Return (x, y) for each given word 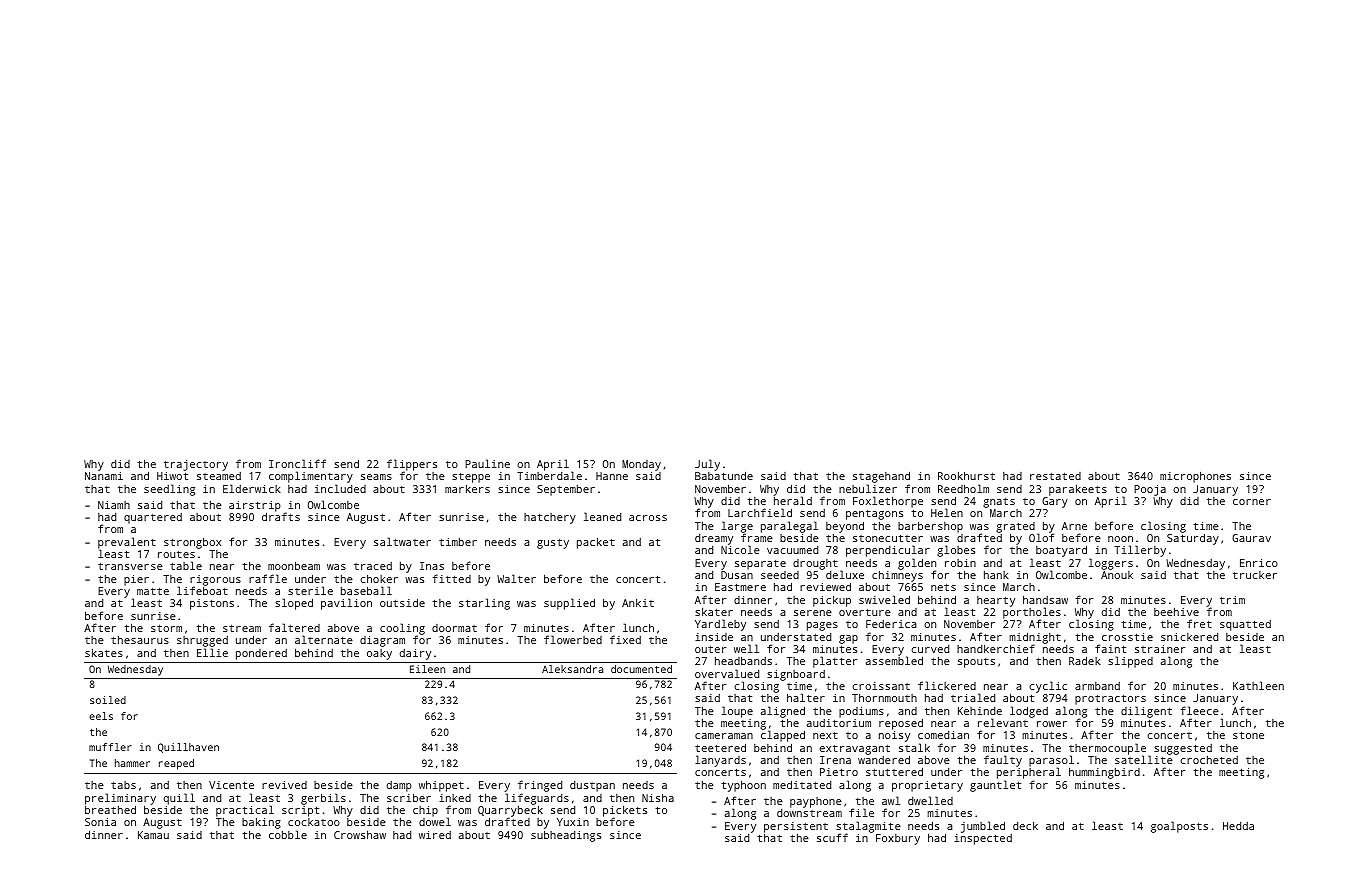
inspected (983, 839)
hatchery (550, 518)
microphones (1195, 477)
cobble (288, 834)
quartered (153, 518)
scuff (832, 837)
